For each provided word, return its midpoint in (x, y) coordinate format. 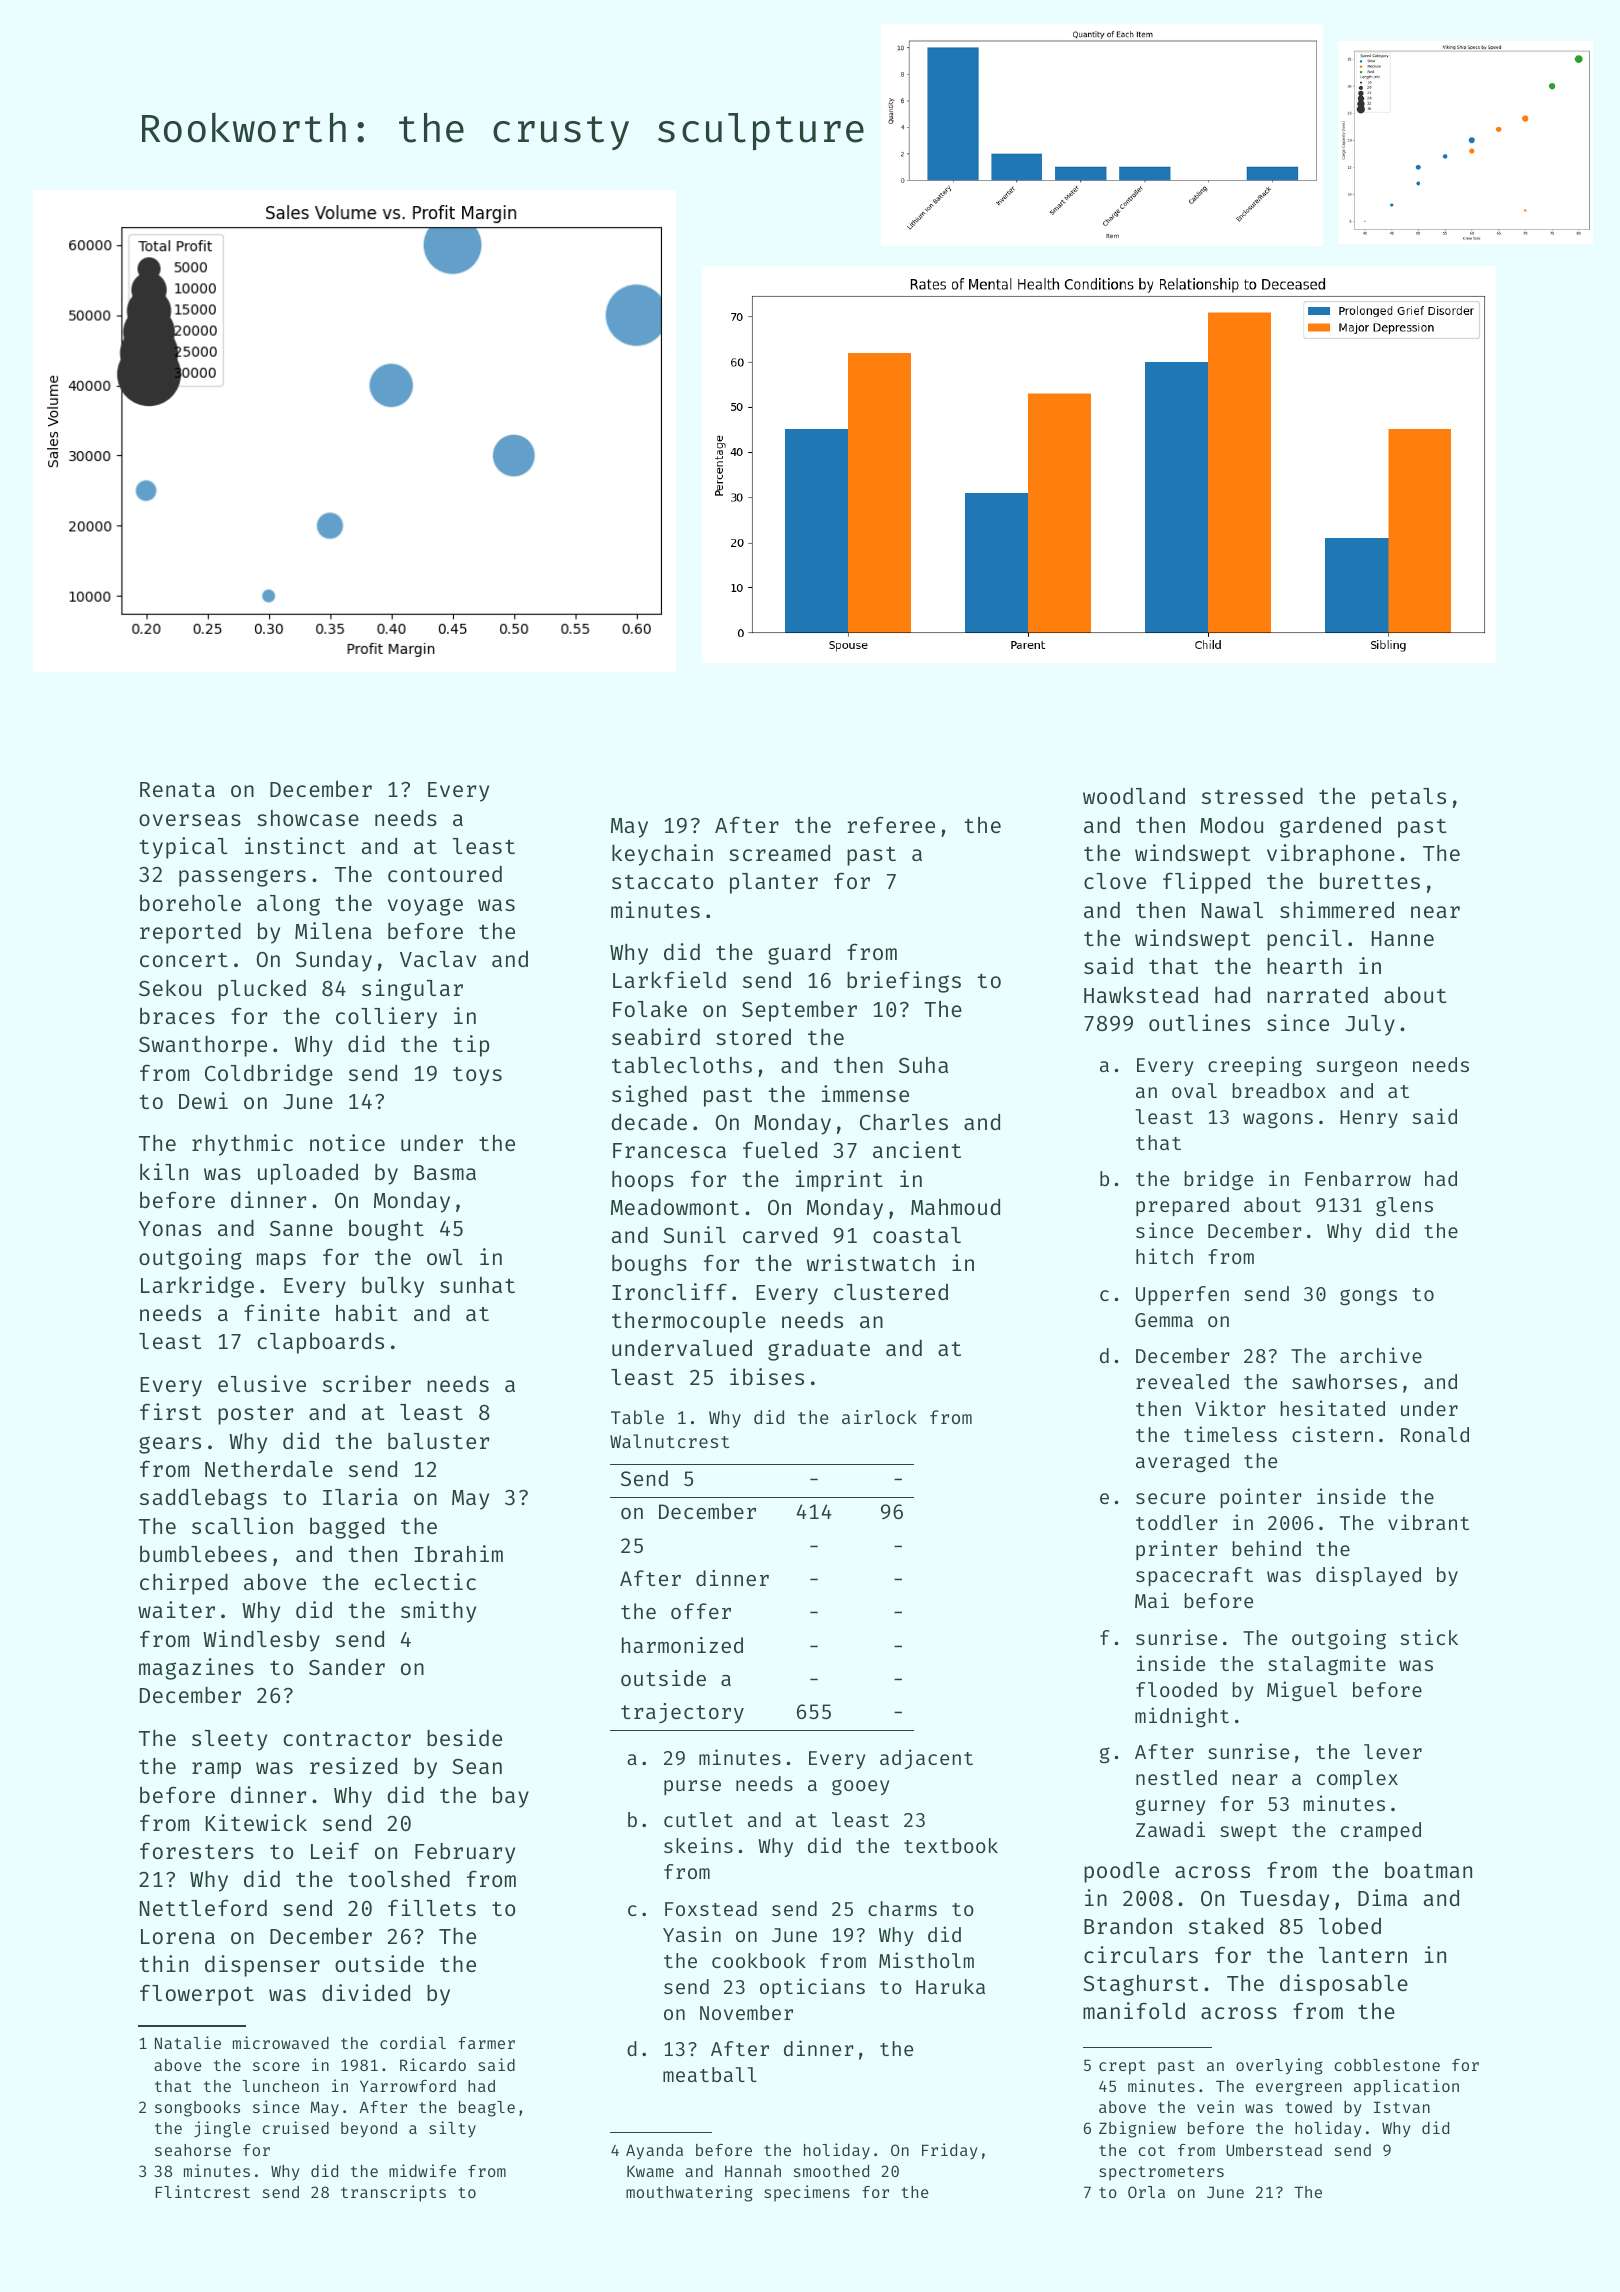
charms (902, 1908)
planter (774, 883)
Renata (177, 789)
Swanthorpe (203, 1046)
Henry (1369, 1119)
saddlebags (203, 1499)
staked (1226, 1926)
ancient (917, 1149)
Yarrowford (408, 2086)
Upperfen (1182, 1295)
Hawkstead (1141, 995)
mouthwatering (689, 2193)
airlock (879, 1417)
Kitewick (256, 1822)
